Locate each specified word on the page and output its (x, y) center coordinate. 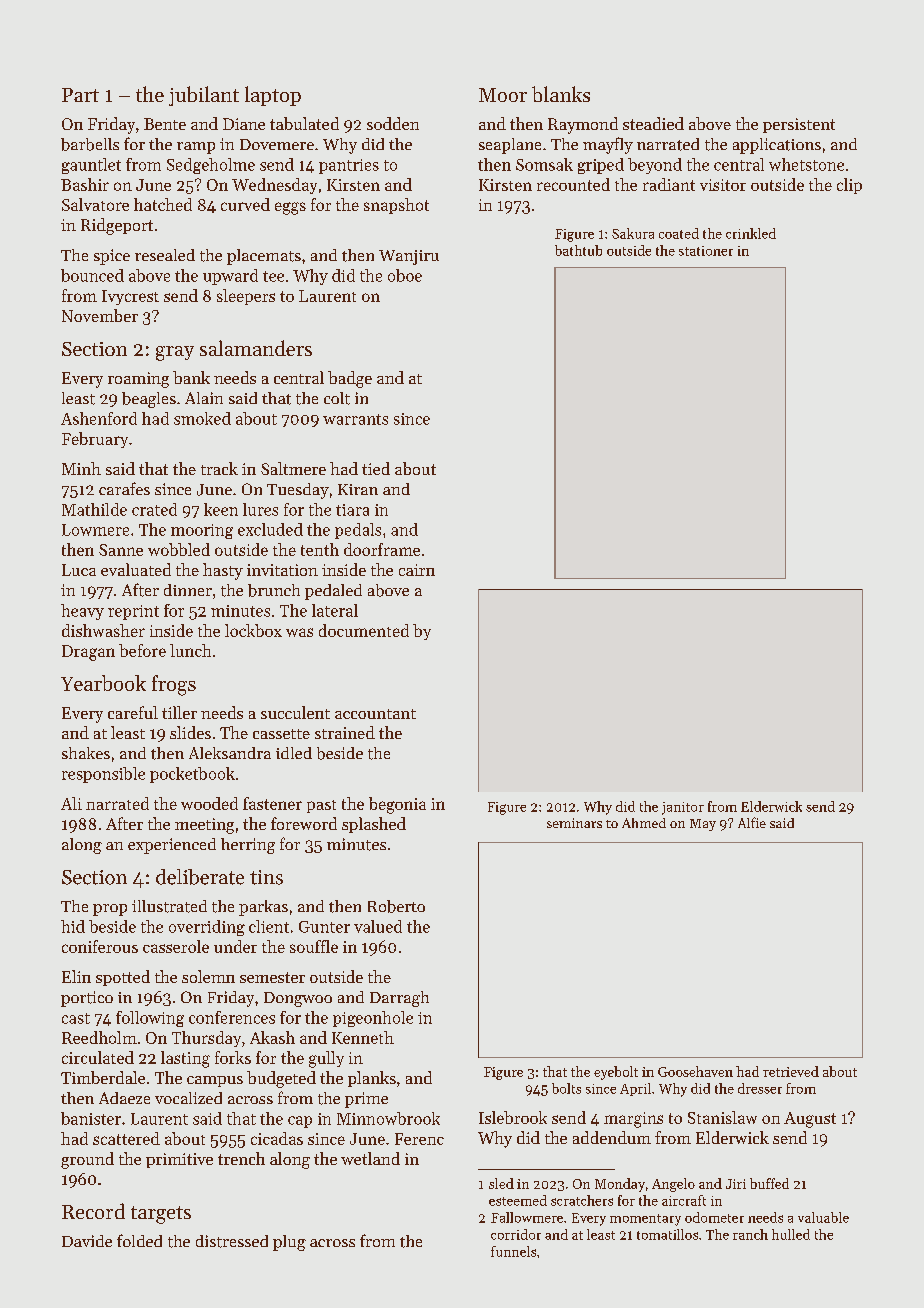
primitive (179, 1160)
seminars (574, 823)
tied (376, 468)
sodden (393, 123)
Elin (76, 976)
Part (80, 95)
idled (294, 753)
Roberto (396, 906)
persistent (799, 125)
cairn (417, 570)
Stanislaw (722, 1117)
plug (289, 1243)
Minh (81, 468)
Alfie (752, 822)
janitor (683, 808)
